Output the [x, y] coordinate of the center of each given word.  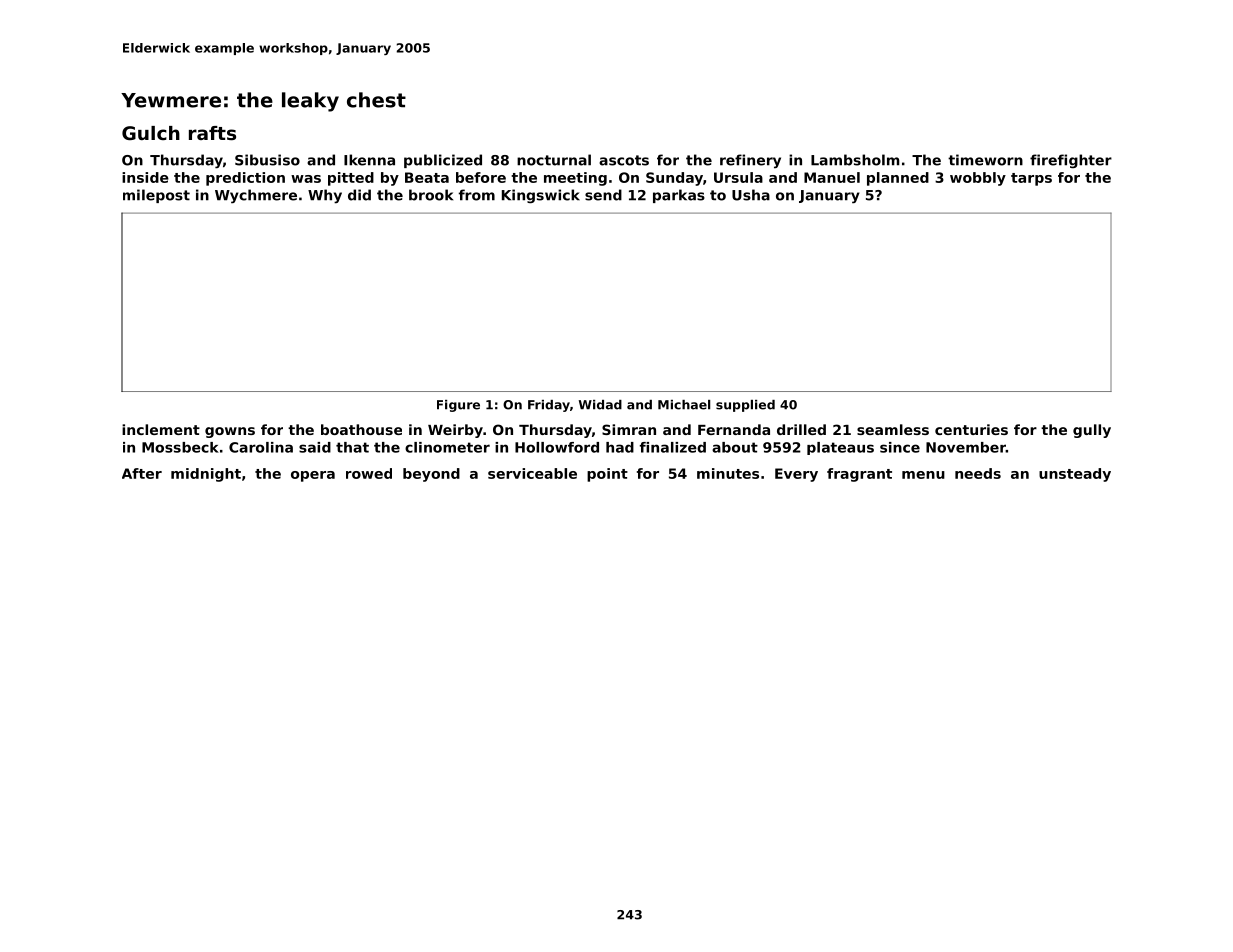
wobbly [978, 179]
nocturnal [554, 160]
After [142, 473]
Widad [600, 405]
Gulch [151, 133]
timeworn [985, 160]
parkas [679, 196]
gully [1092, 431]
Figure [458, 406]
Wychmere [256, 196]
